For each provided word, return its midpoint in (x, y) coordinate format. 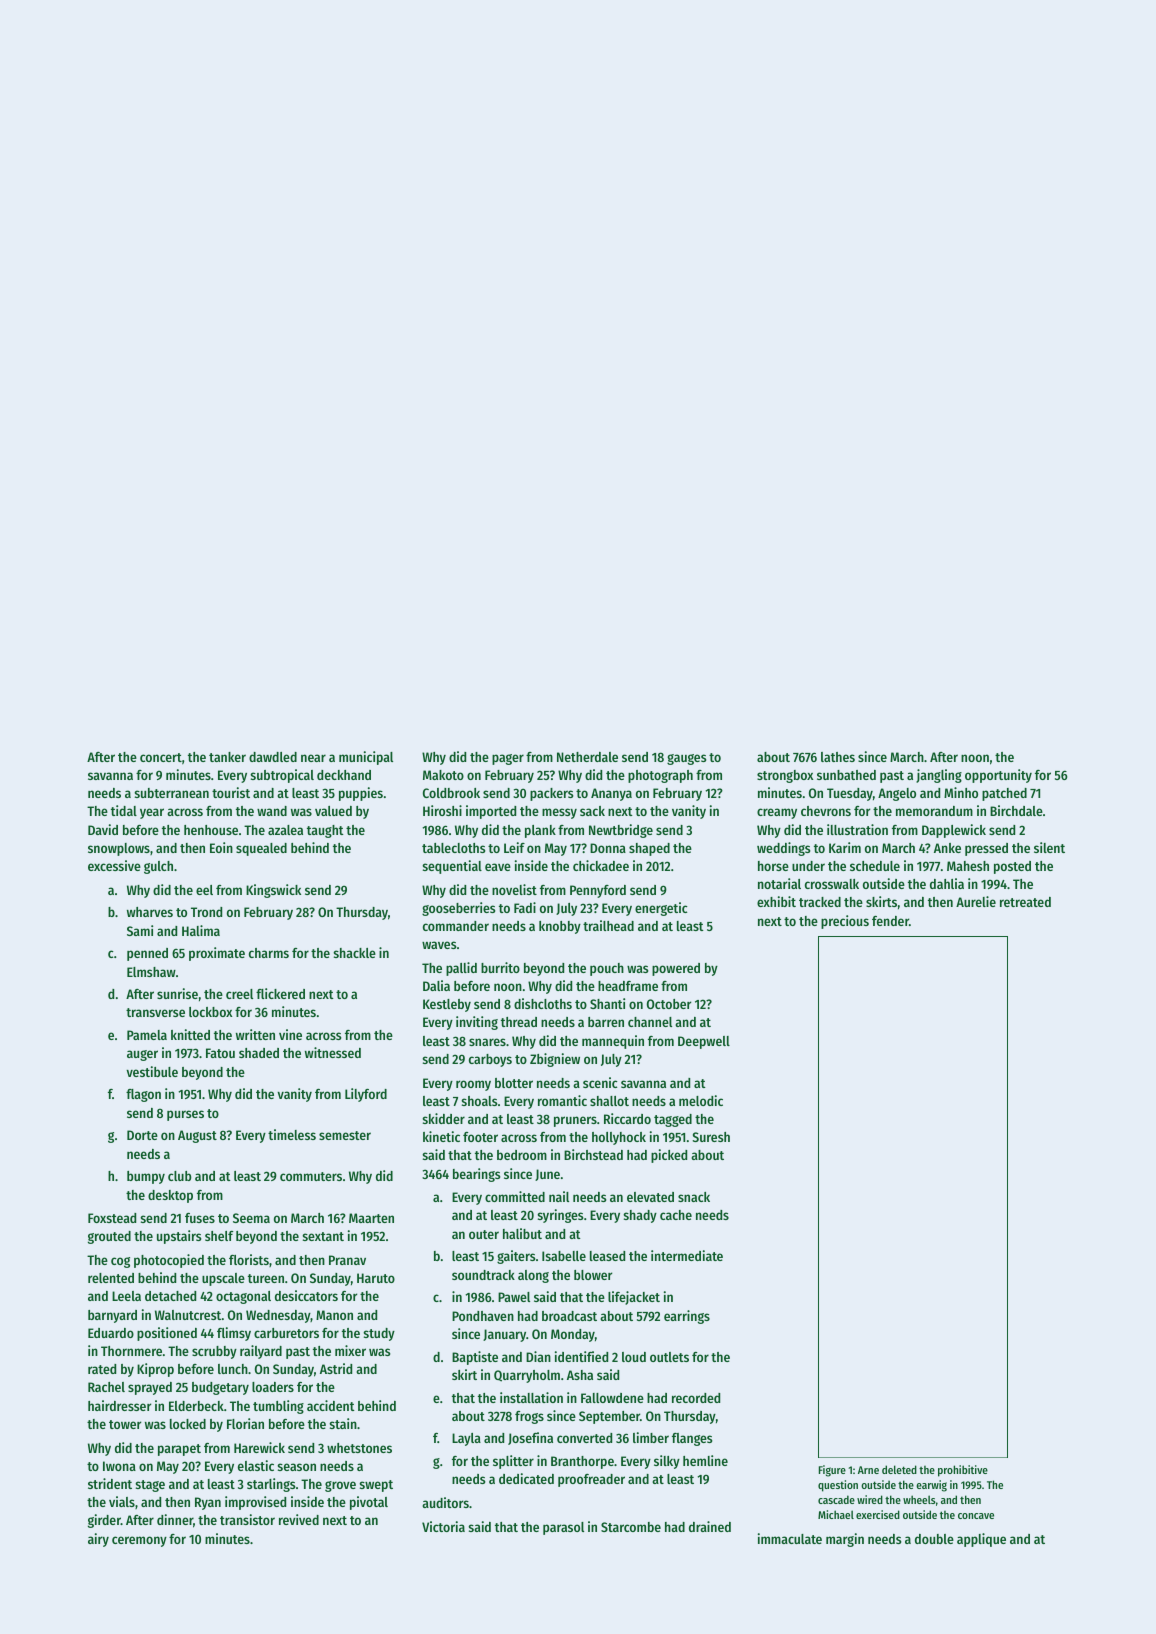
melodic (701, 1100)
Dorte (142, 1135)
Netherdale (587, 757)
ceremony (139, 1541)
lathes (838, 757)
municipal (366, 758)
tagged (673, 1120)
